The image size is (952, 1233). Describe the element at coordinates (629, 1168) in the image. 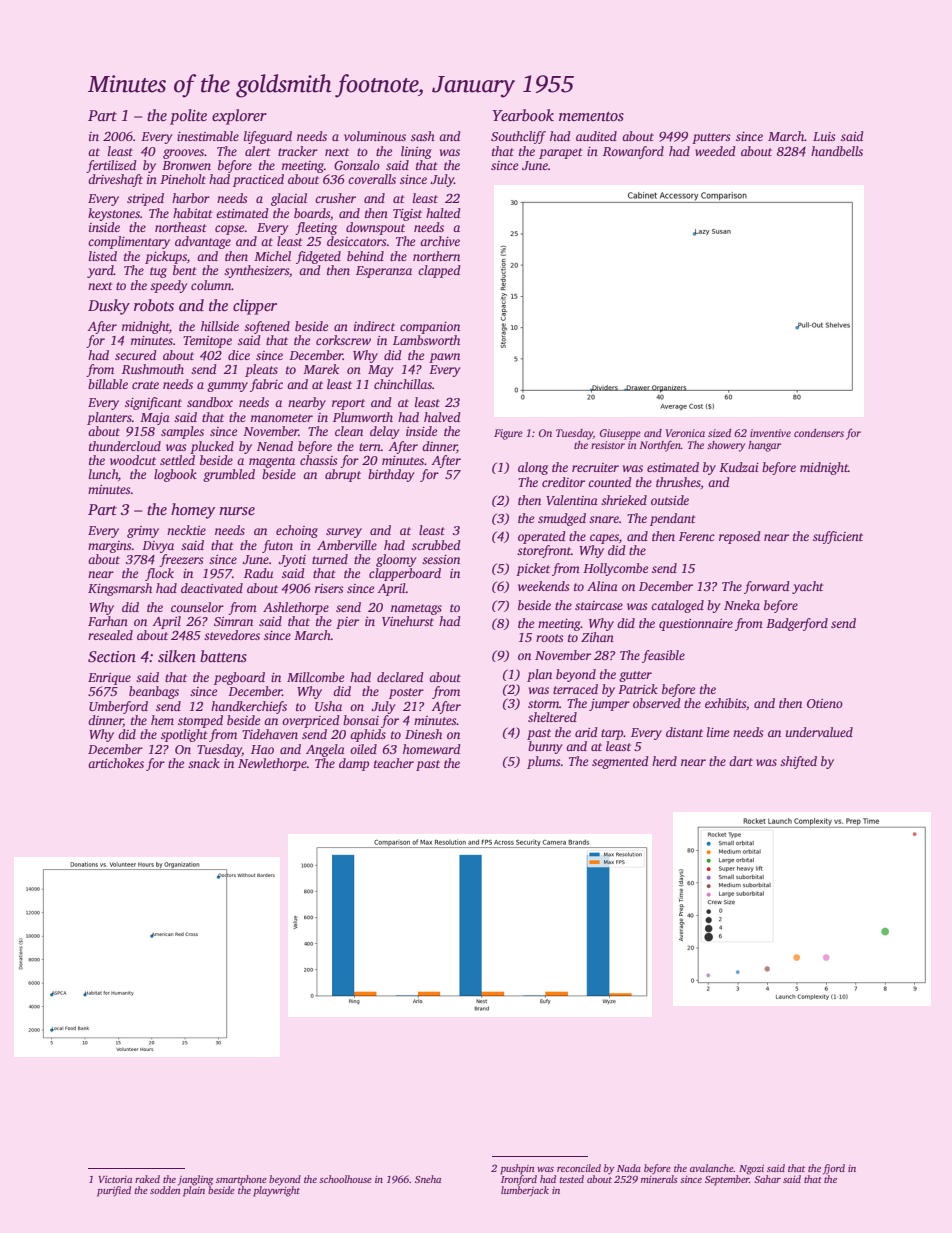

I see `Nada` at that location.
